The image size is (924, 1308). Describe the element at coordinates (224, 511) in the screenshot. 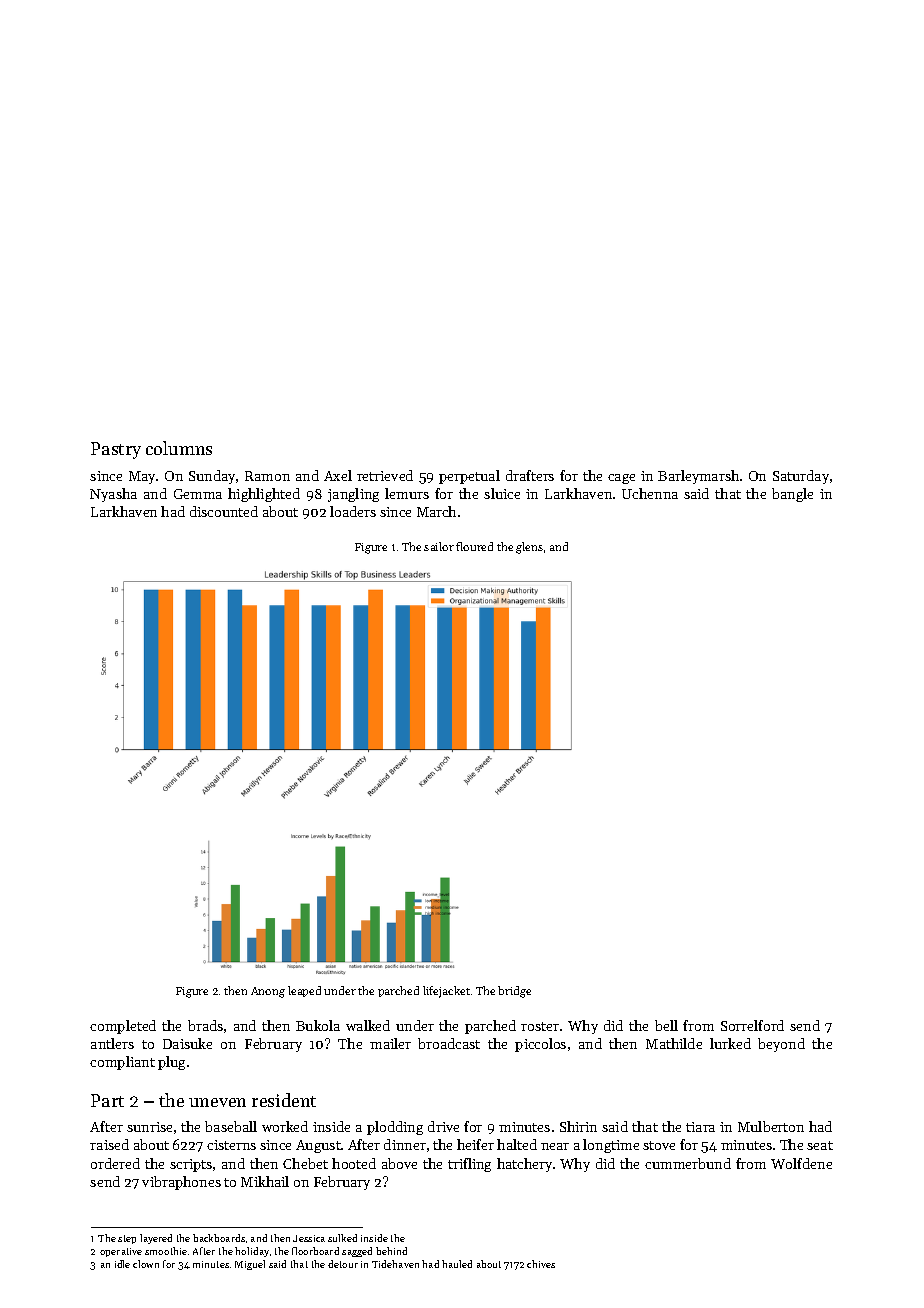

I see `discounted` at that location.
